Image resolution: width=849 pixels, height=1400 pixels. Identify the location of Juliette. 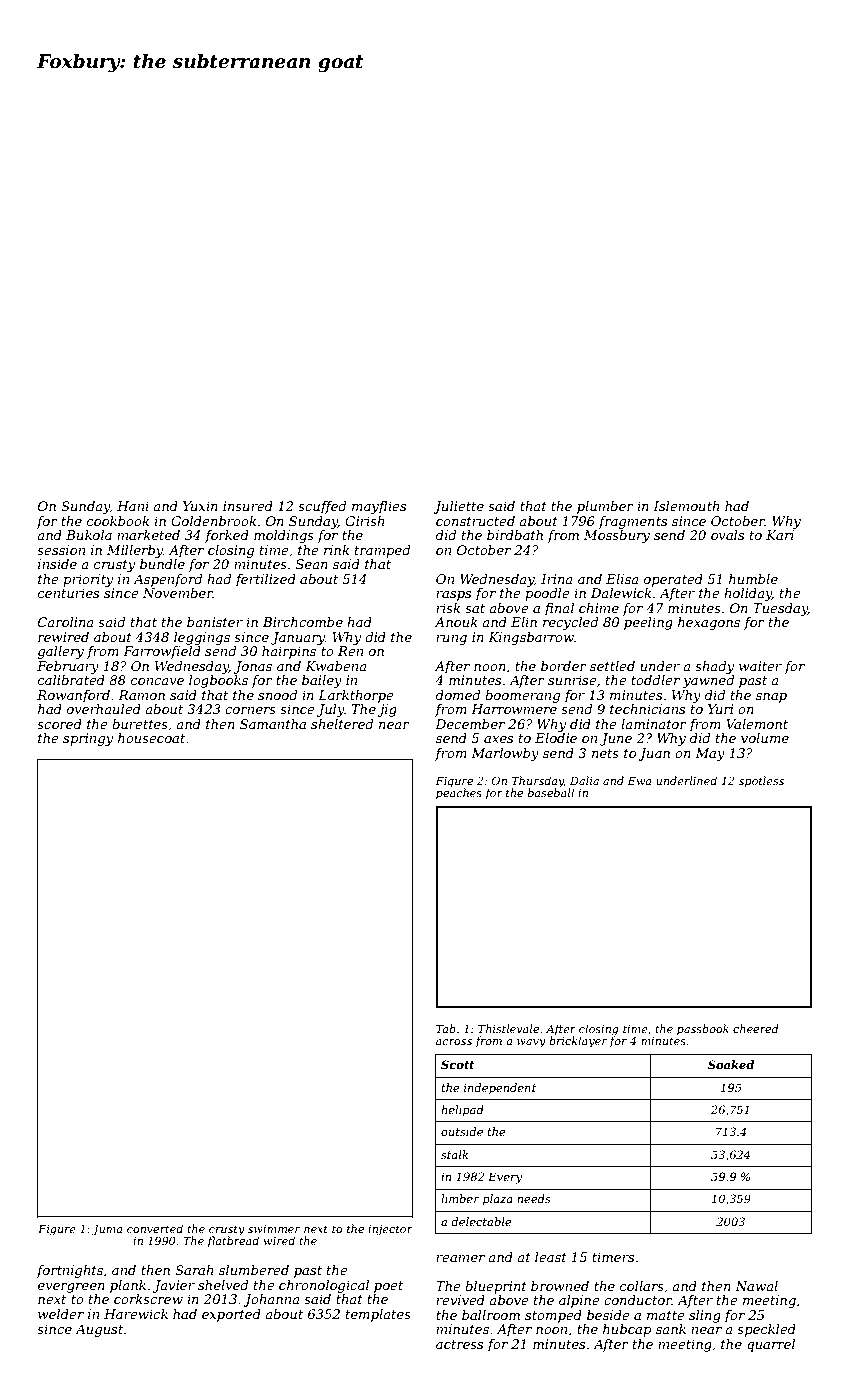
(458, 507).
